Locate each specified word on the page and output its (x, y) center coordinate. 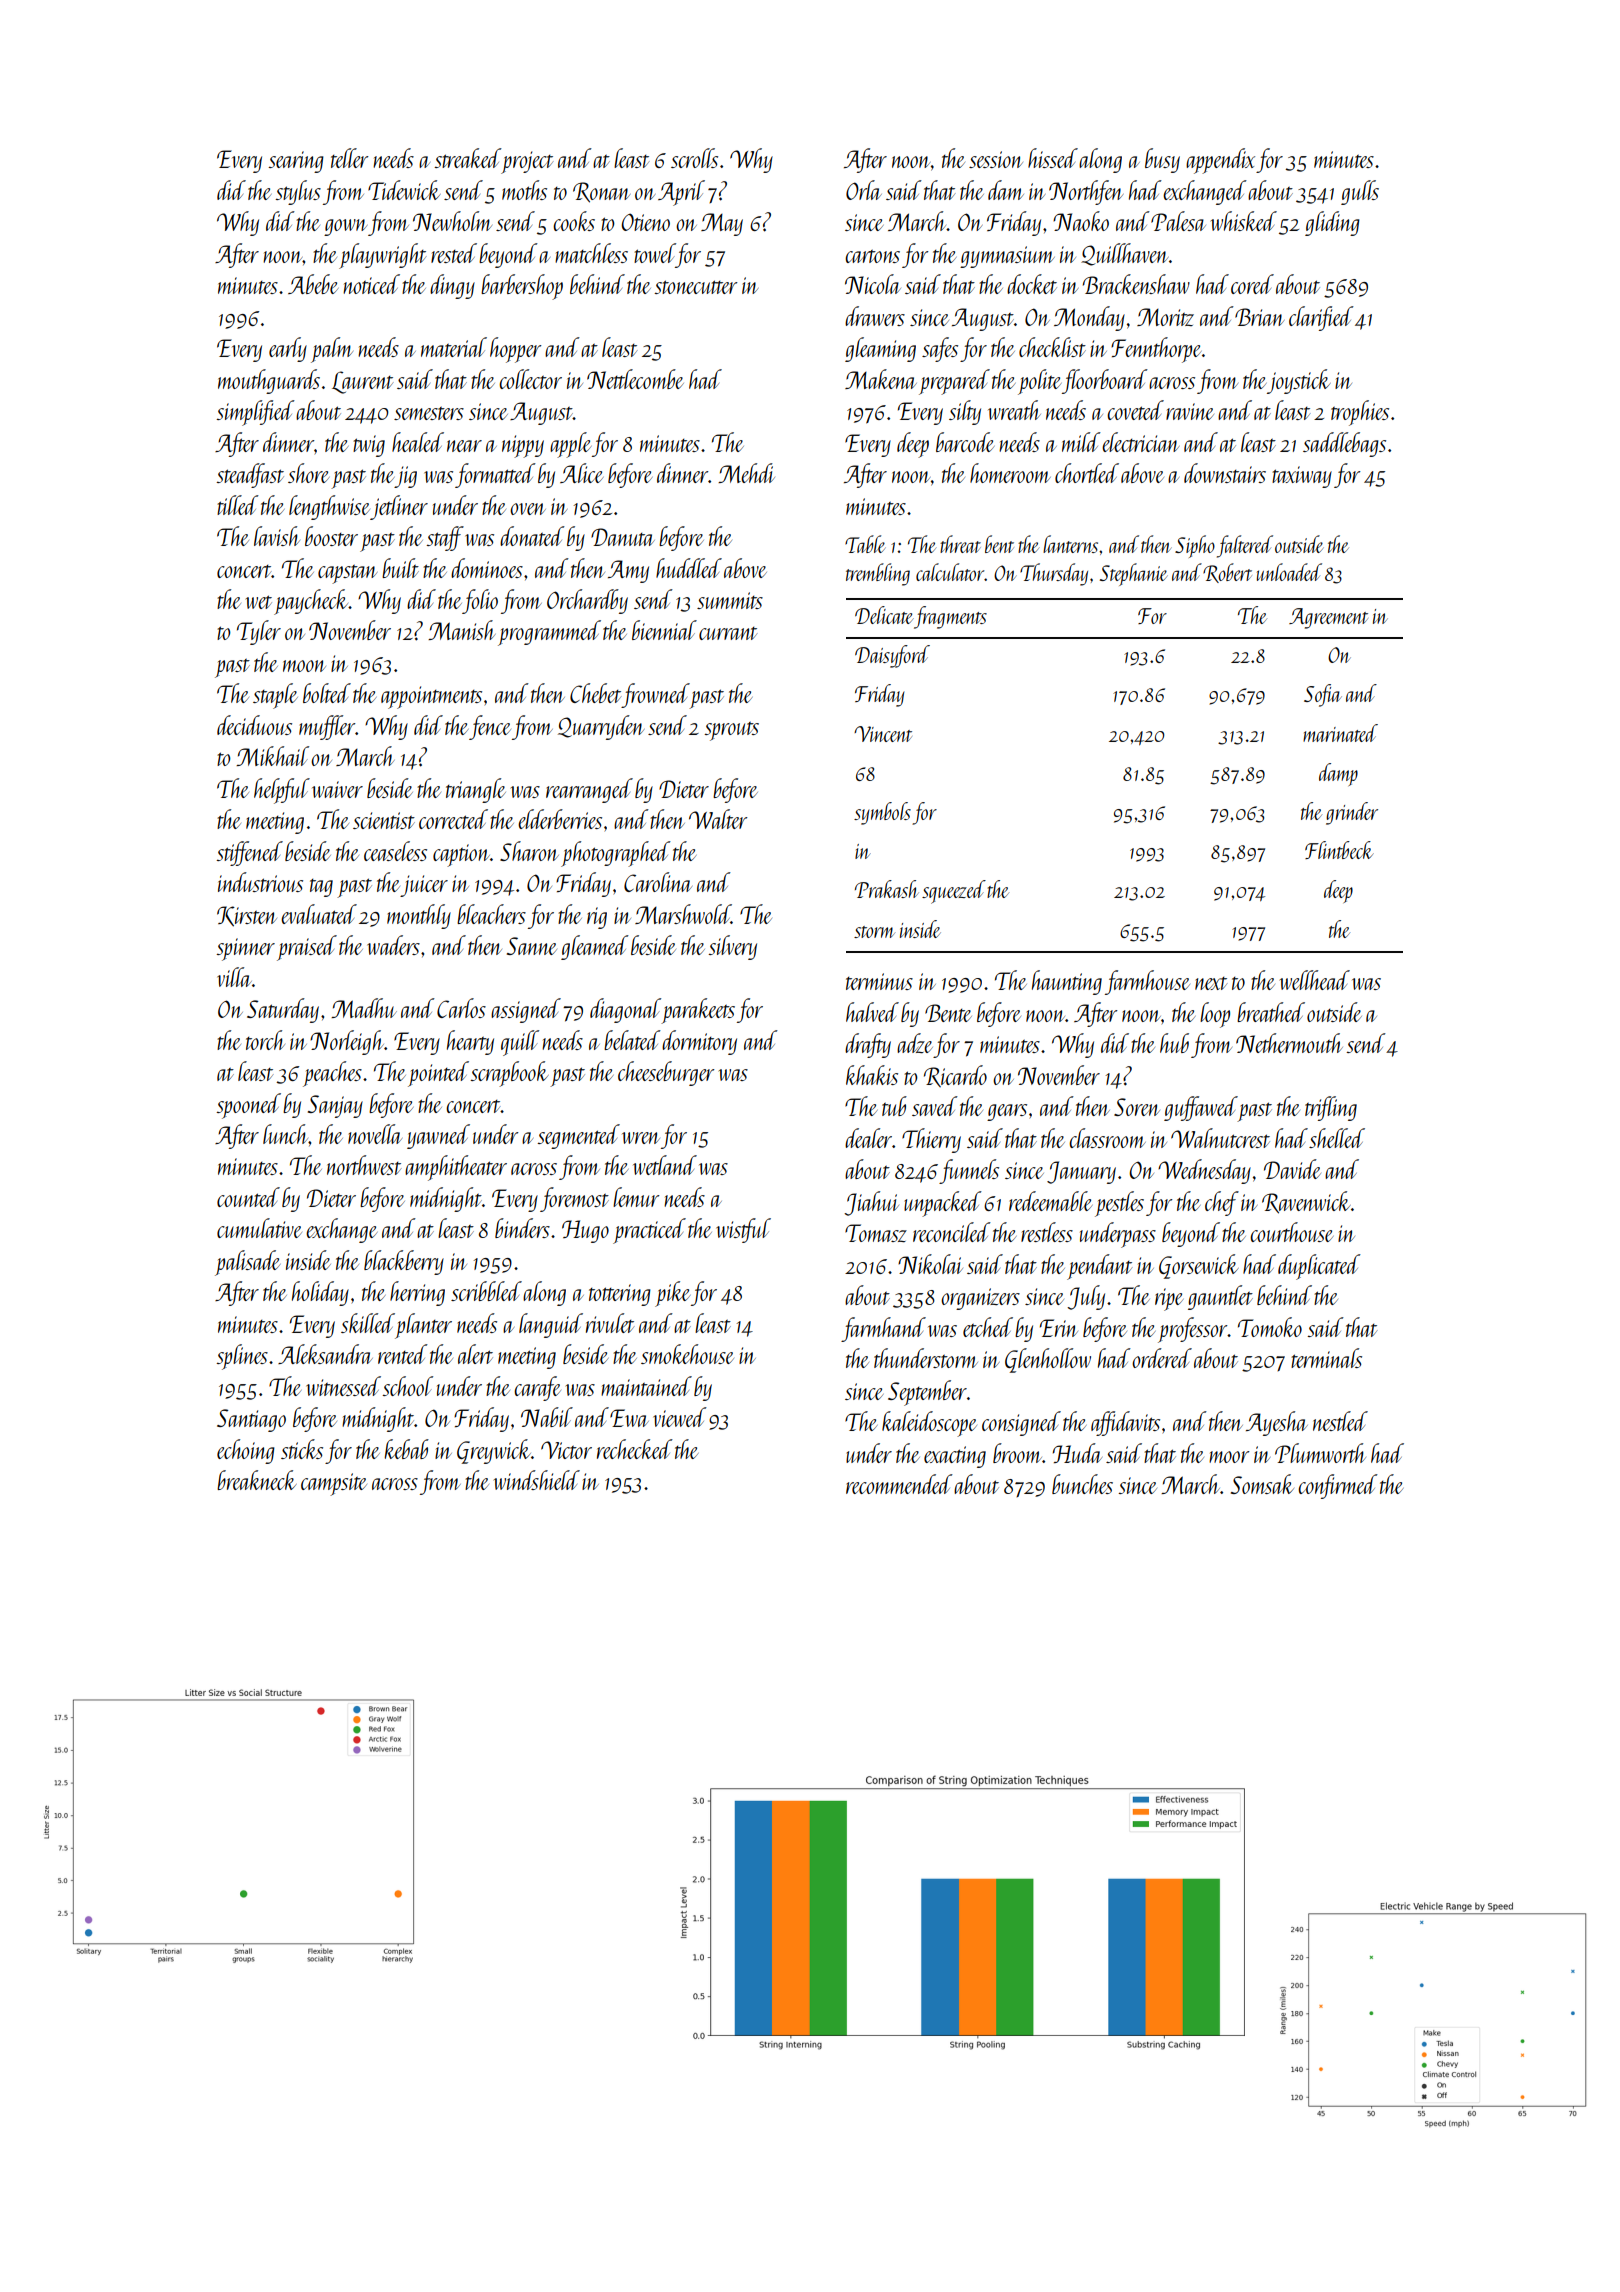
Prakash (886, 889)
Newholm (452, 221)
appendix (1220, 161)
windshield (537, 1480)
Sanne (532, 946)
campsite (334, 1484)
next (1211, 983)
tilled (238, 505)
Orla (864, 190)
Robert (1227, 573)
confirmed (1338, 1486)
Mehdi (746, 473)
